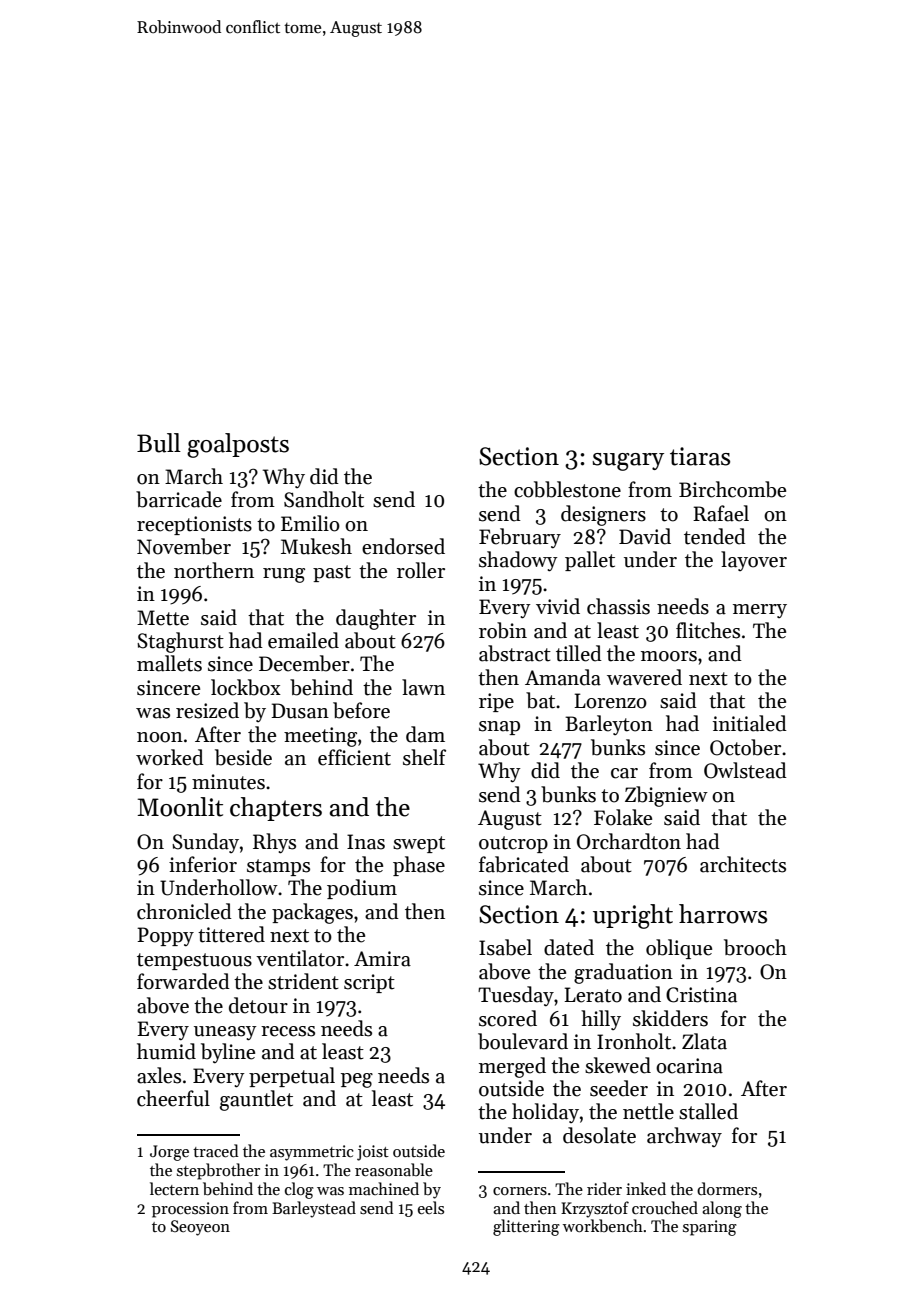 This screenshot has height=1311, width=924. What do you see at coordinates (431, 1207) in the screenshot?
I see `eels` at bounding box center [431, 1207].
